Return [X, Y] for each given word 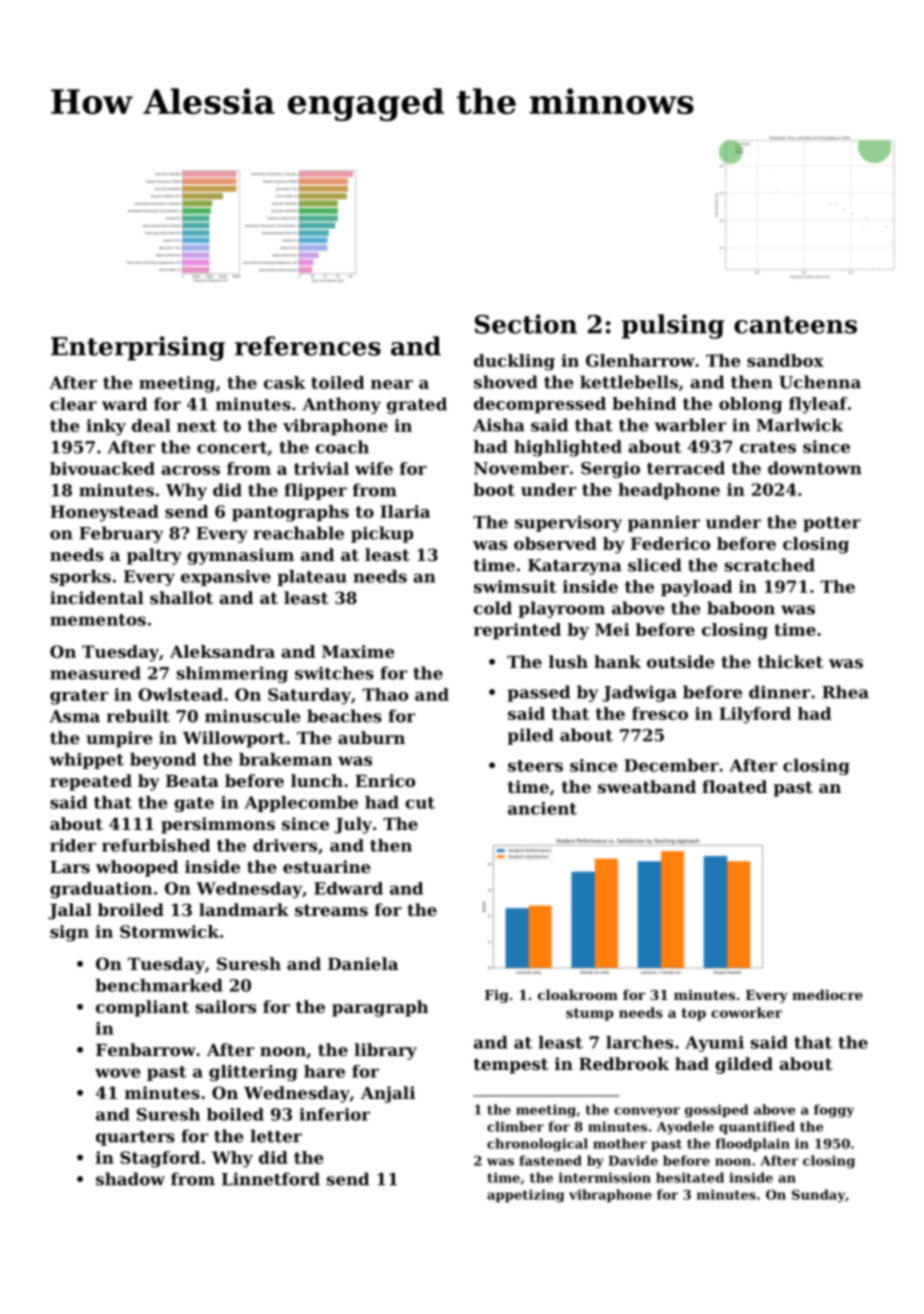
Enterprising [138, 348]
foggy [834, 1111]
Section [526, 324]
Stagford [160, 1159]
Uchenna [820, 382]
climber [515, 1126]
